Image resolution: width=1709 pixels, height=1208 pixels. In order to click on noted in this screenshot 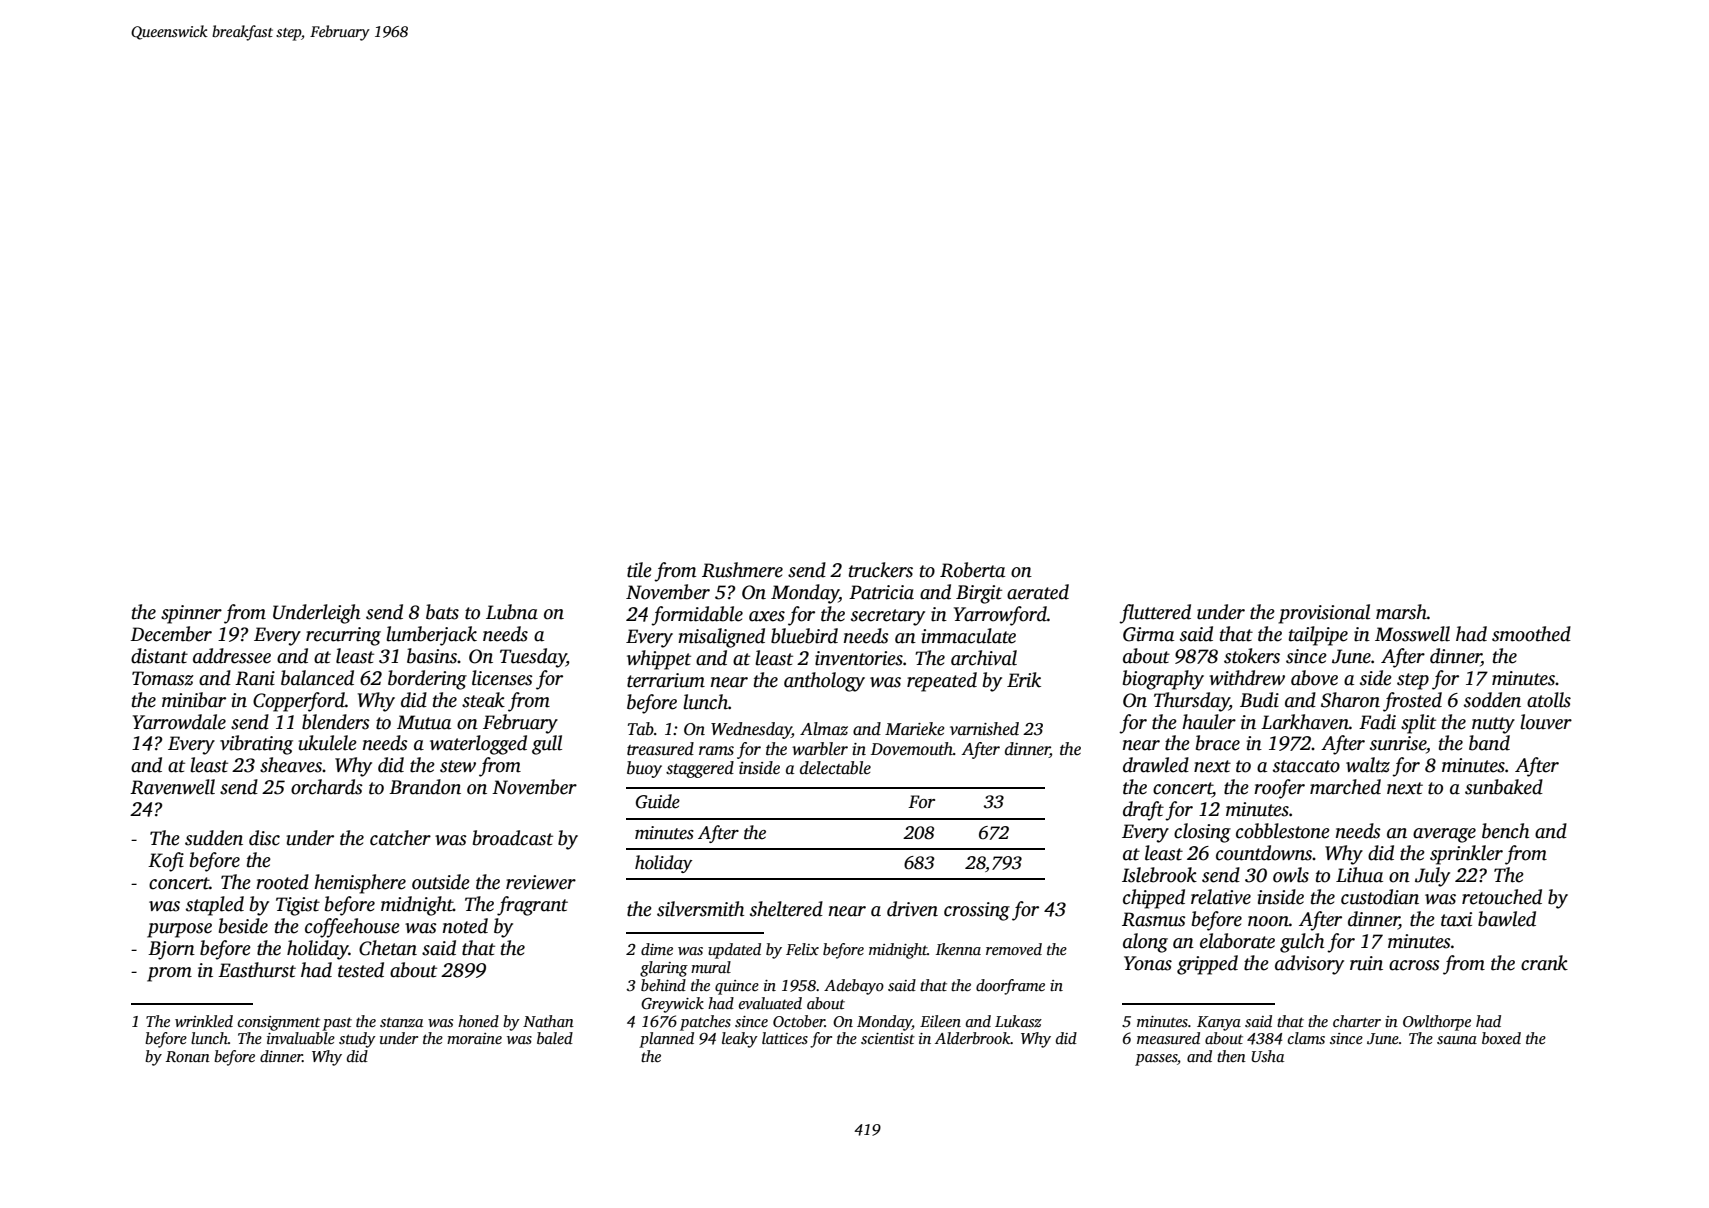, I will do `click(465, 926)`.
